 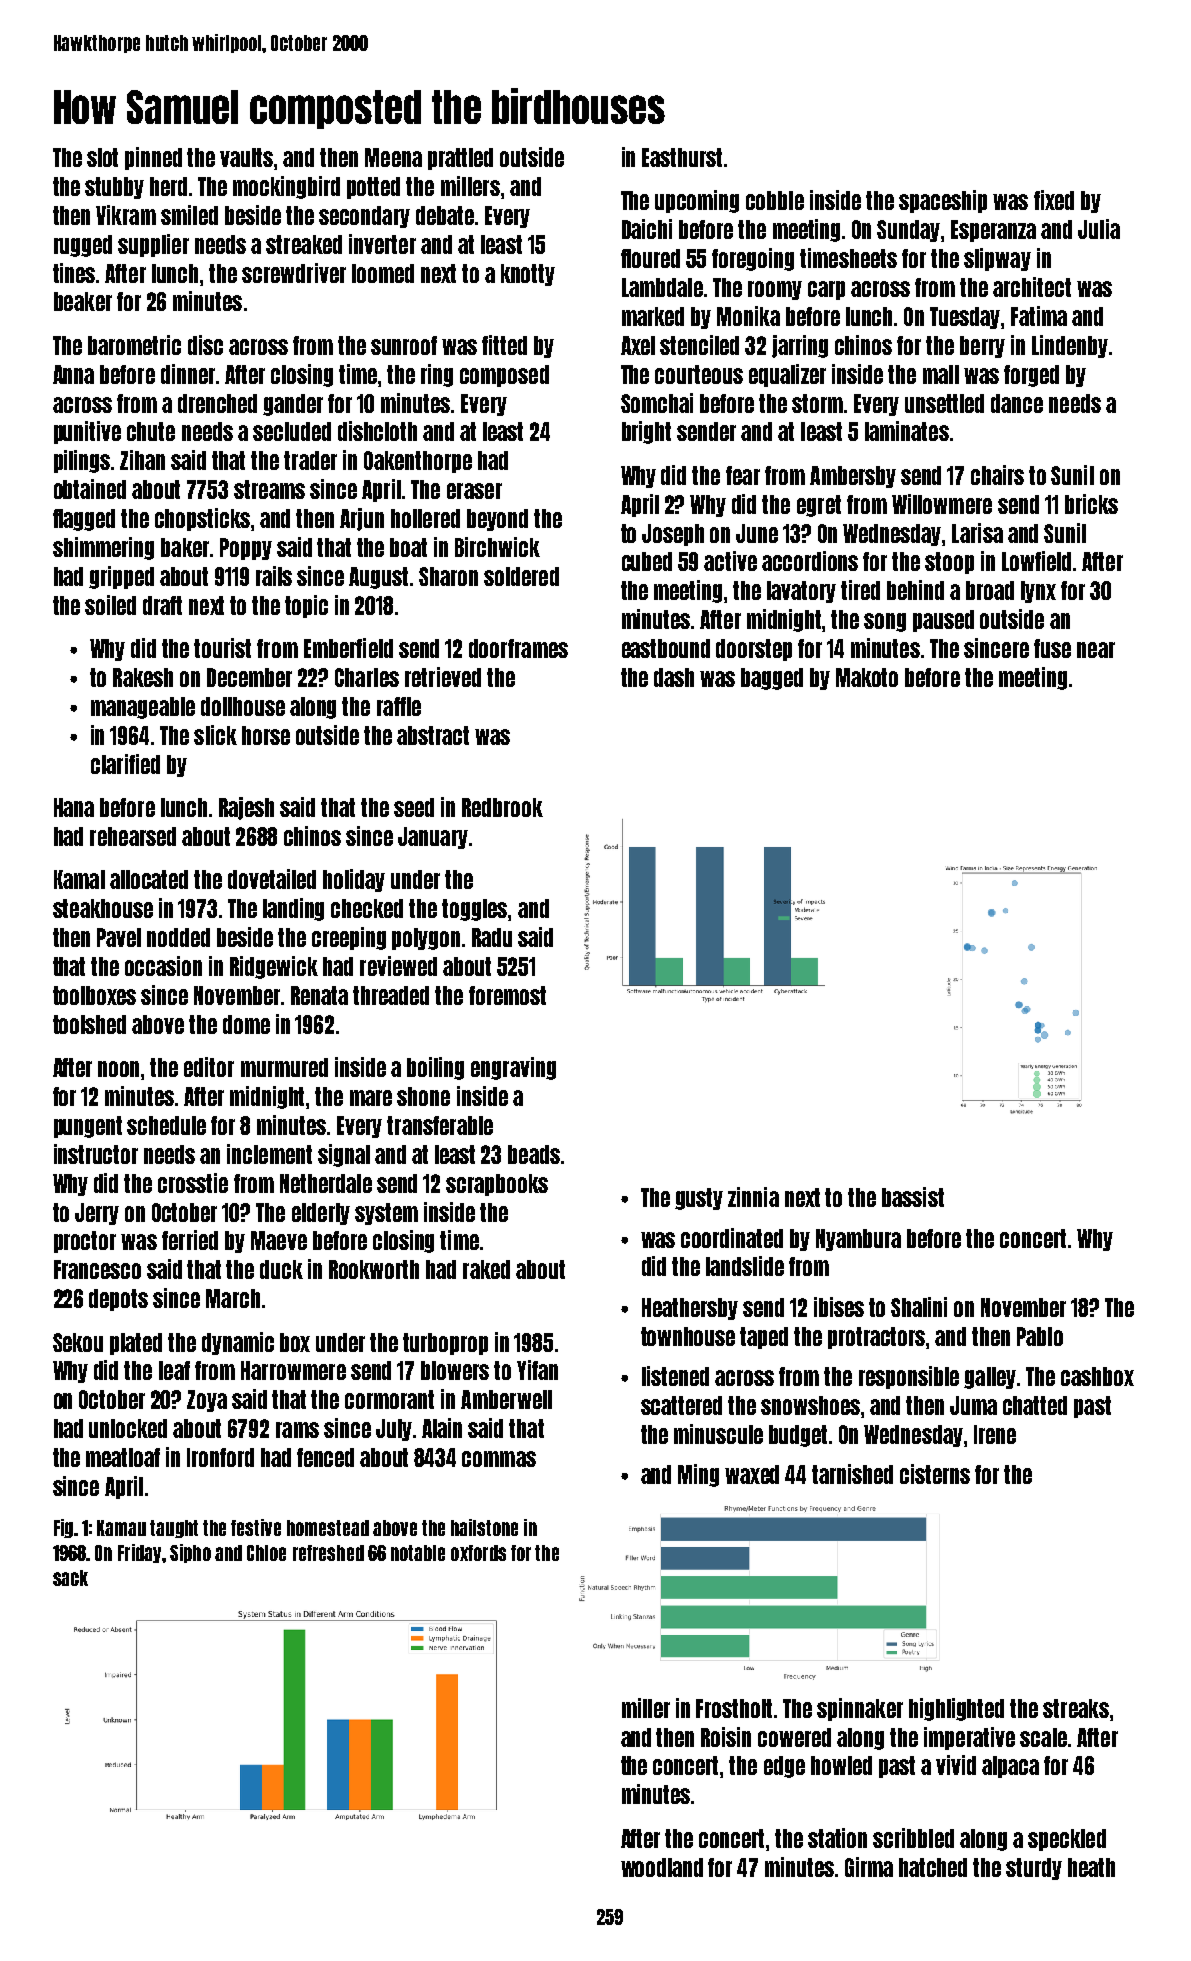 What do you see at coordinates (460, 159) in the screenshot?
I see `prattled` at bounding box center [460, 159].
